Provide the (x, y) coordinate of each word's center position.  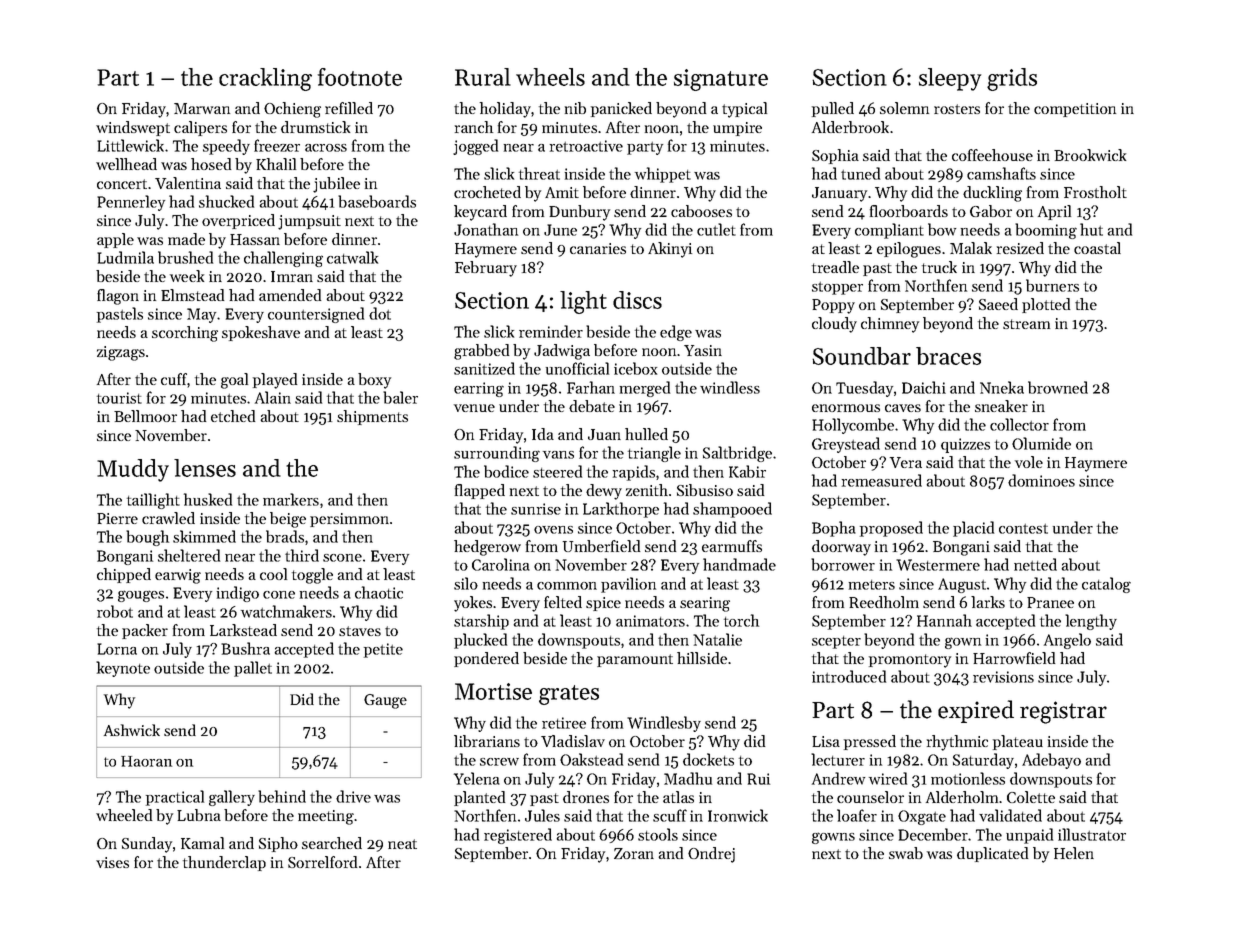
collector (1019, 424)
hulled (646, 434)
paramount (635, 660)
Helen (1074, 853)
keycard (480, 213)
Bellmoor (145, 416)
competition (1075, 110)
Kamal (202, 843)
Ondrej (711, 855)
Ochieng (292, 110)
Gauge (385, 701)
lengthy (1091, 622)
